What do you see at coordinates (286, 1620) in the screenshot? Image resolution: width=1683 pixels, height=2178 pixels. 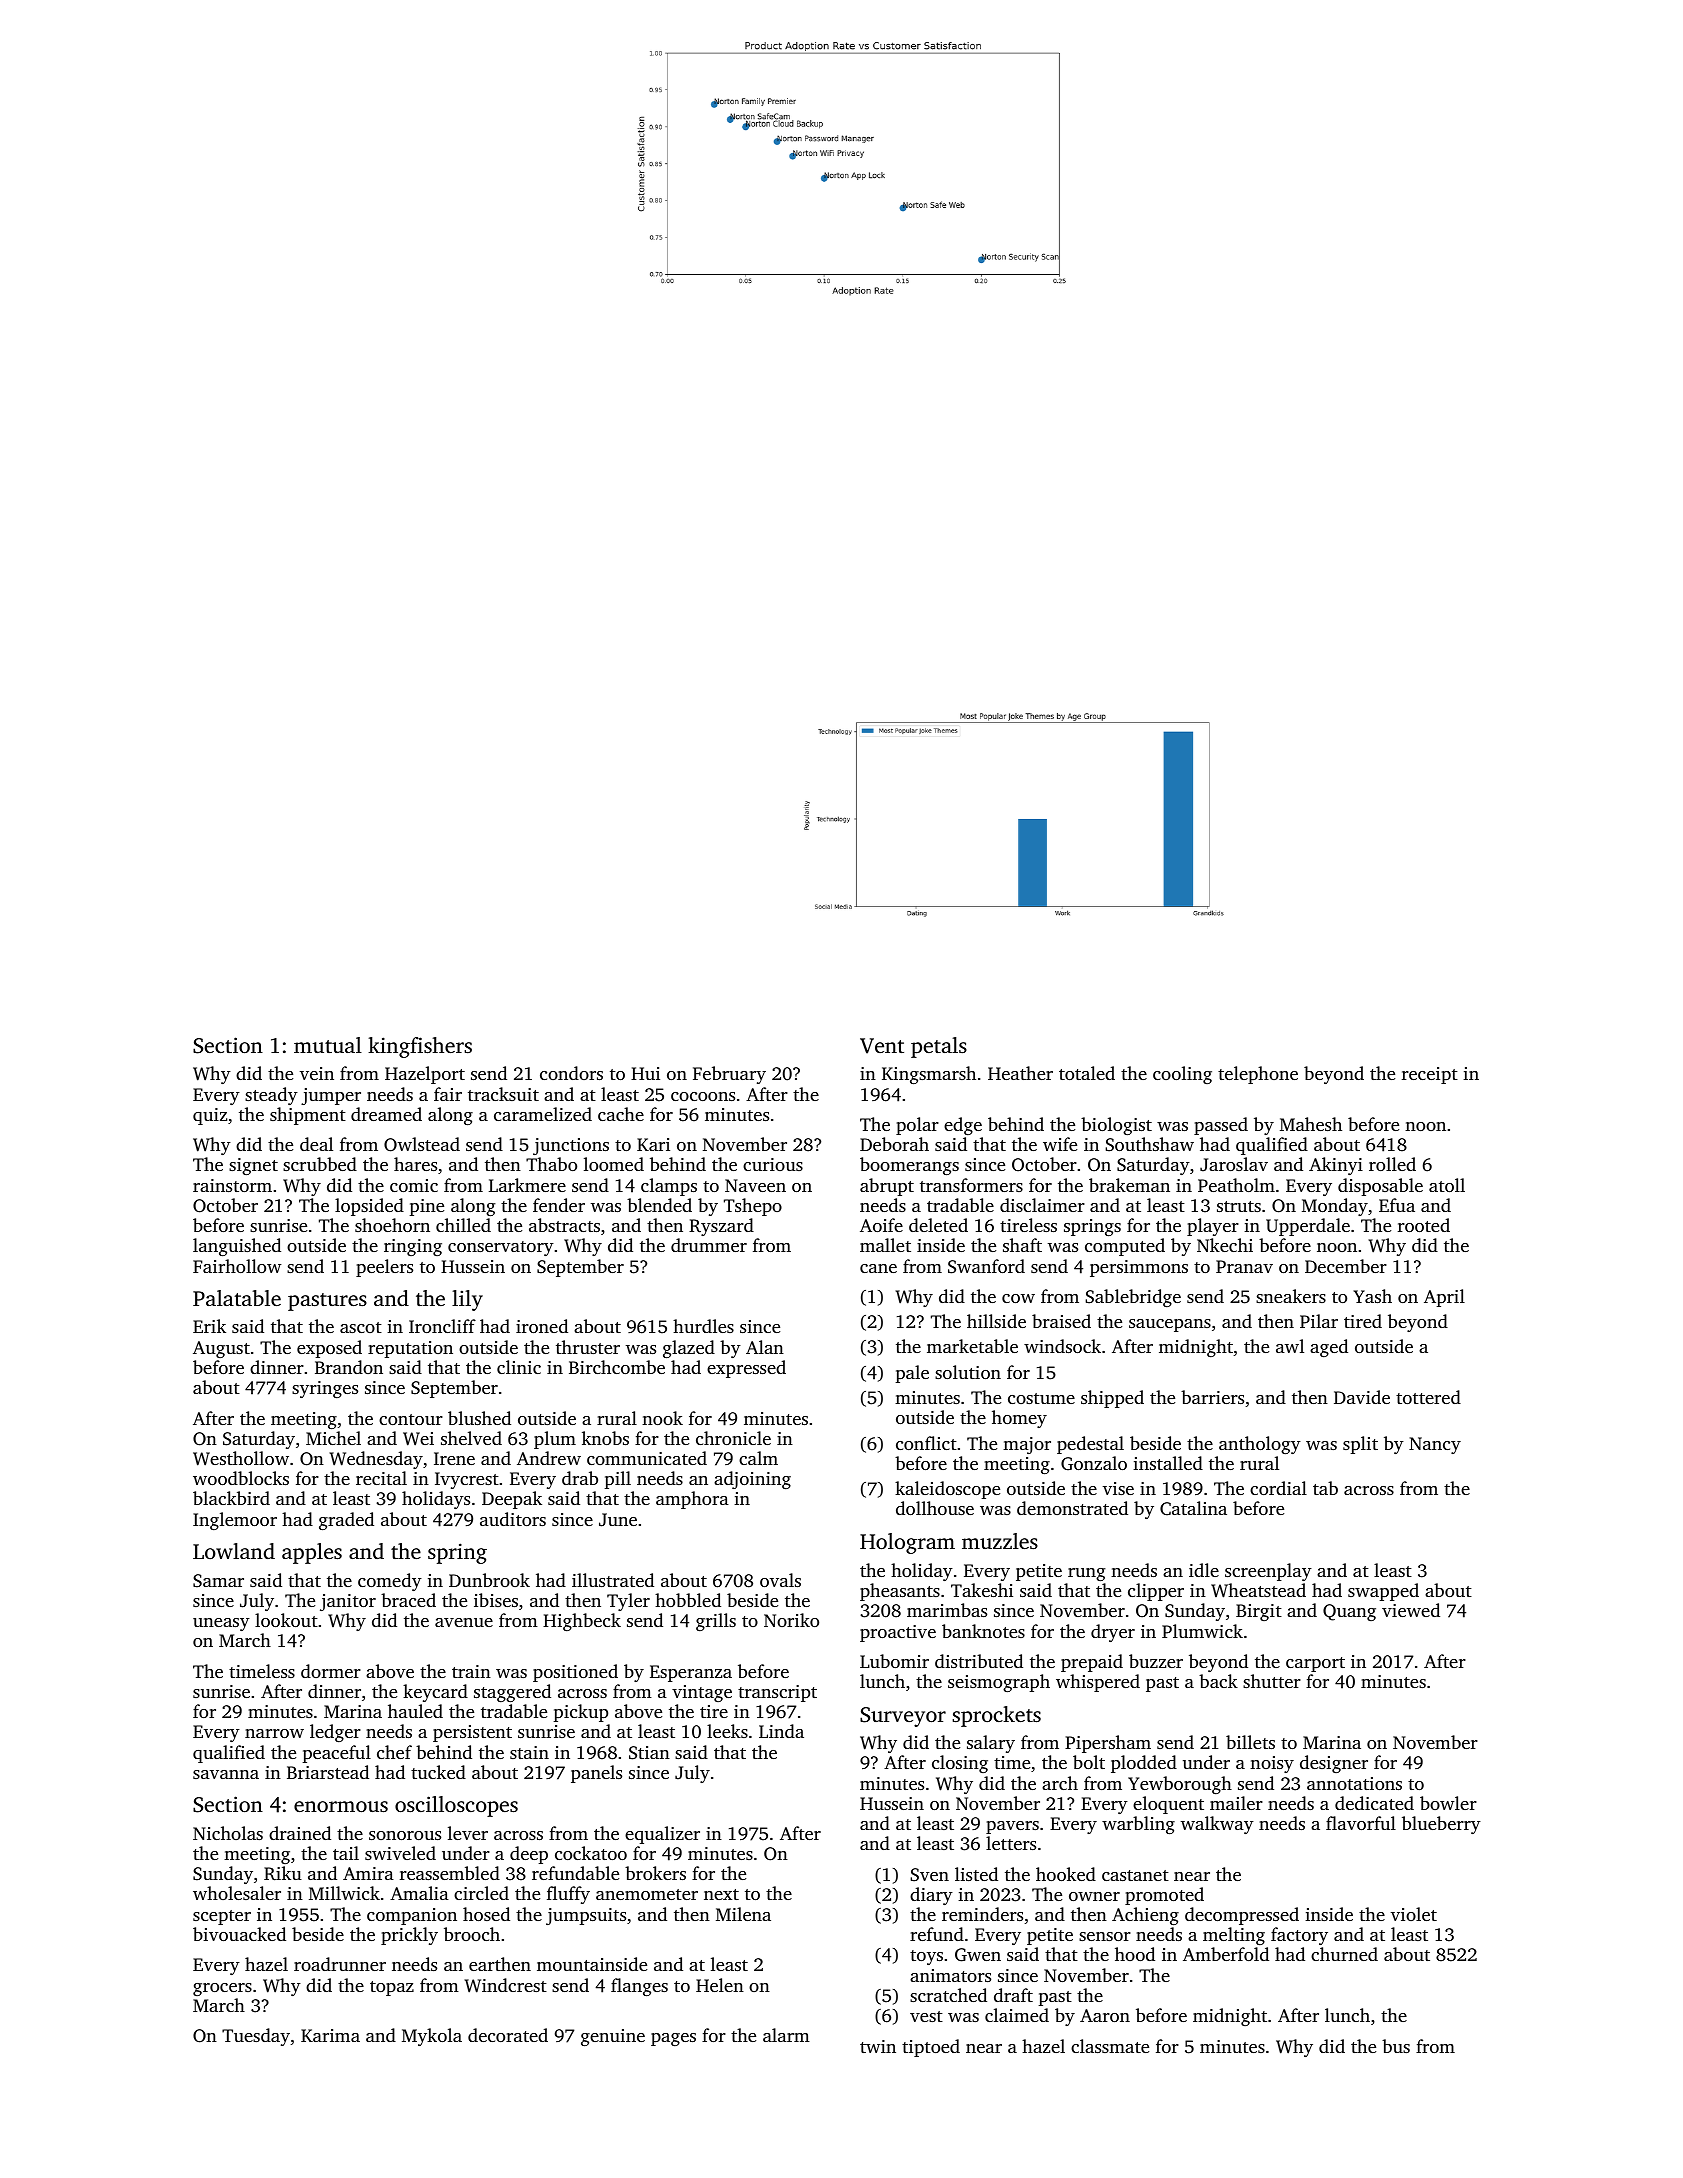 I see `lookout` at bounding box center [286, 1620].
